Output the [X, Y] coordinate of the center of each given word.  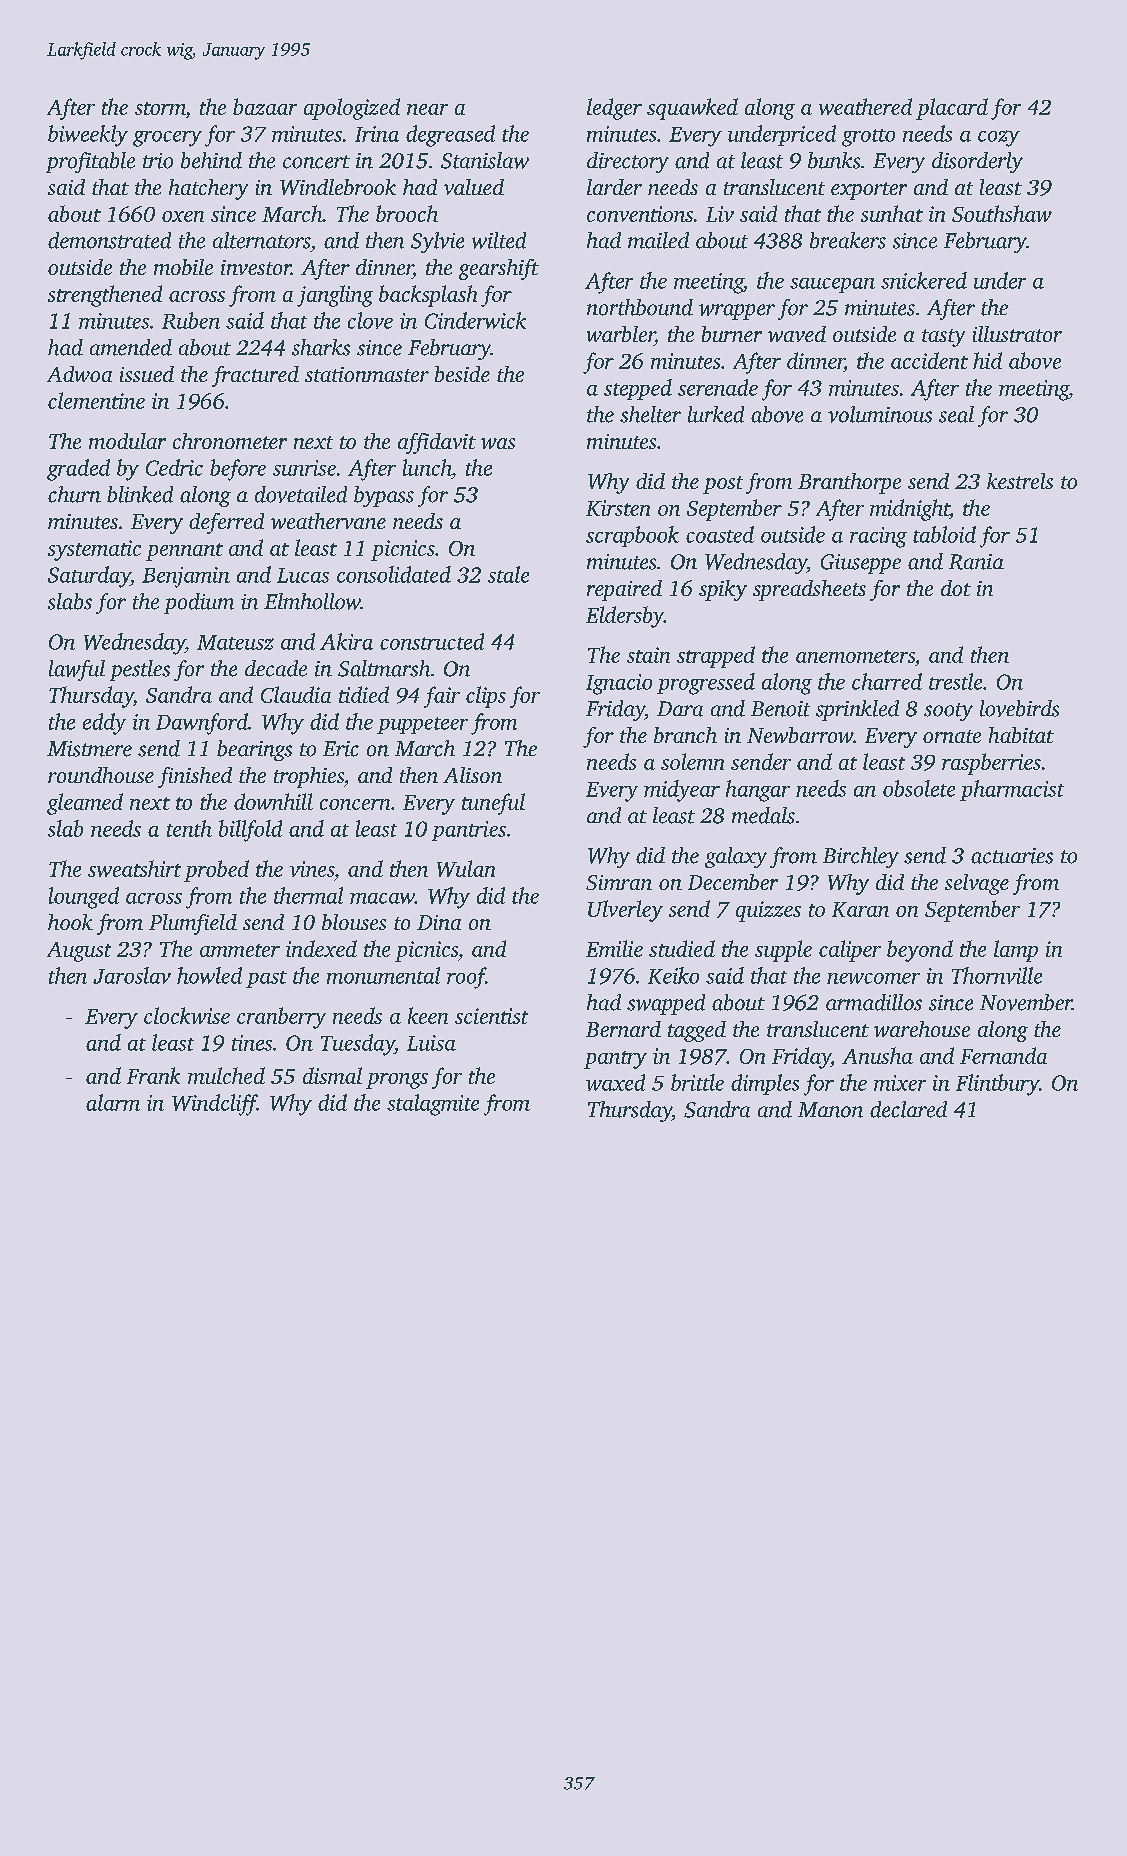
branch [685, 735]
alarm [113, 1102]
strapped [716, 657]
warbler [621, 334]
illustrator [1017, 334]
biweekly [88, 136]
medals [763, 815]
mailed [658, 240]
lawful [77, 670]
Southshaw [1002, 213]
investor [256, 267]
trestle [955, 681]
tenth [189, 828]
